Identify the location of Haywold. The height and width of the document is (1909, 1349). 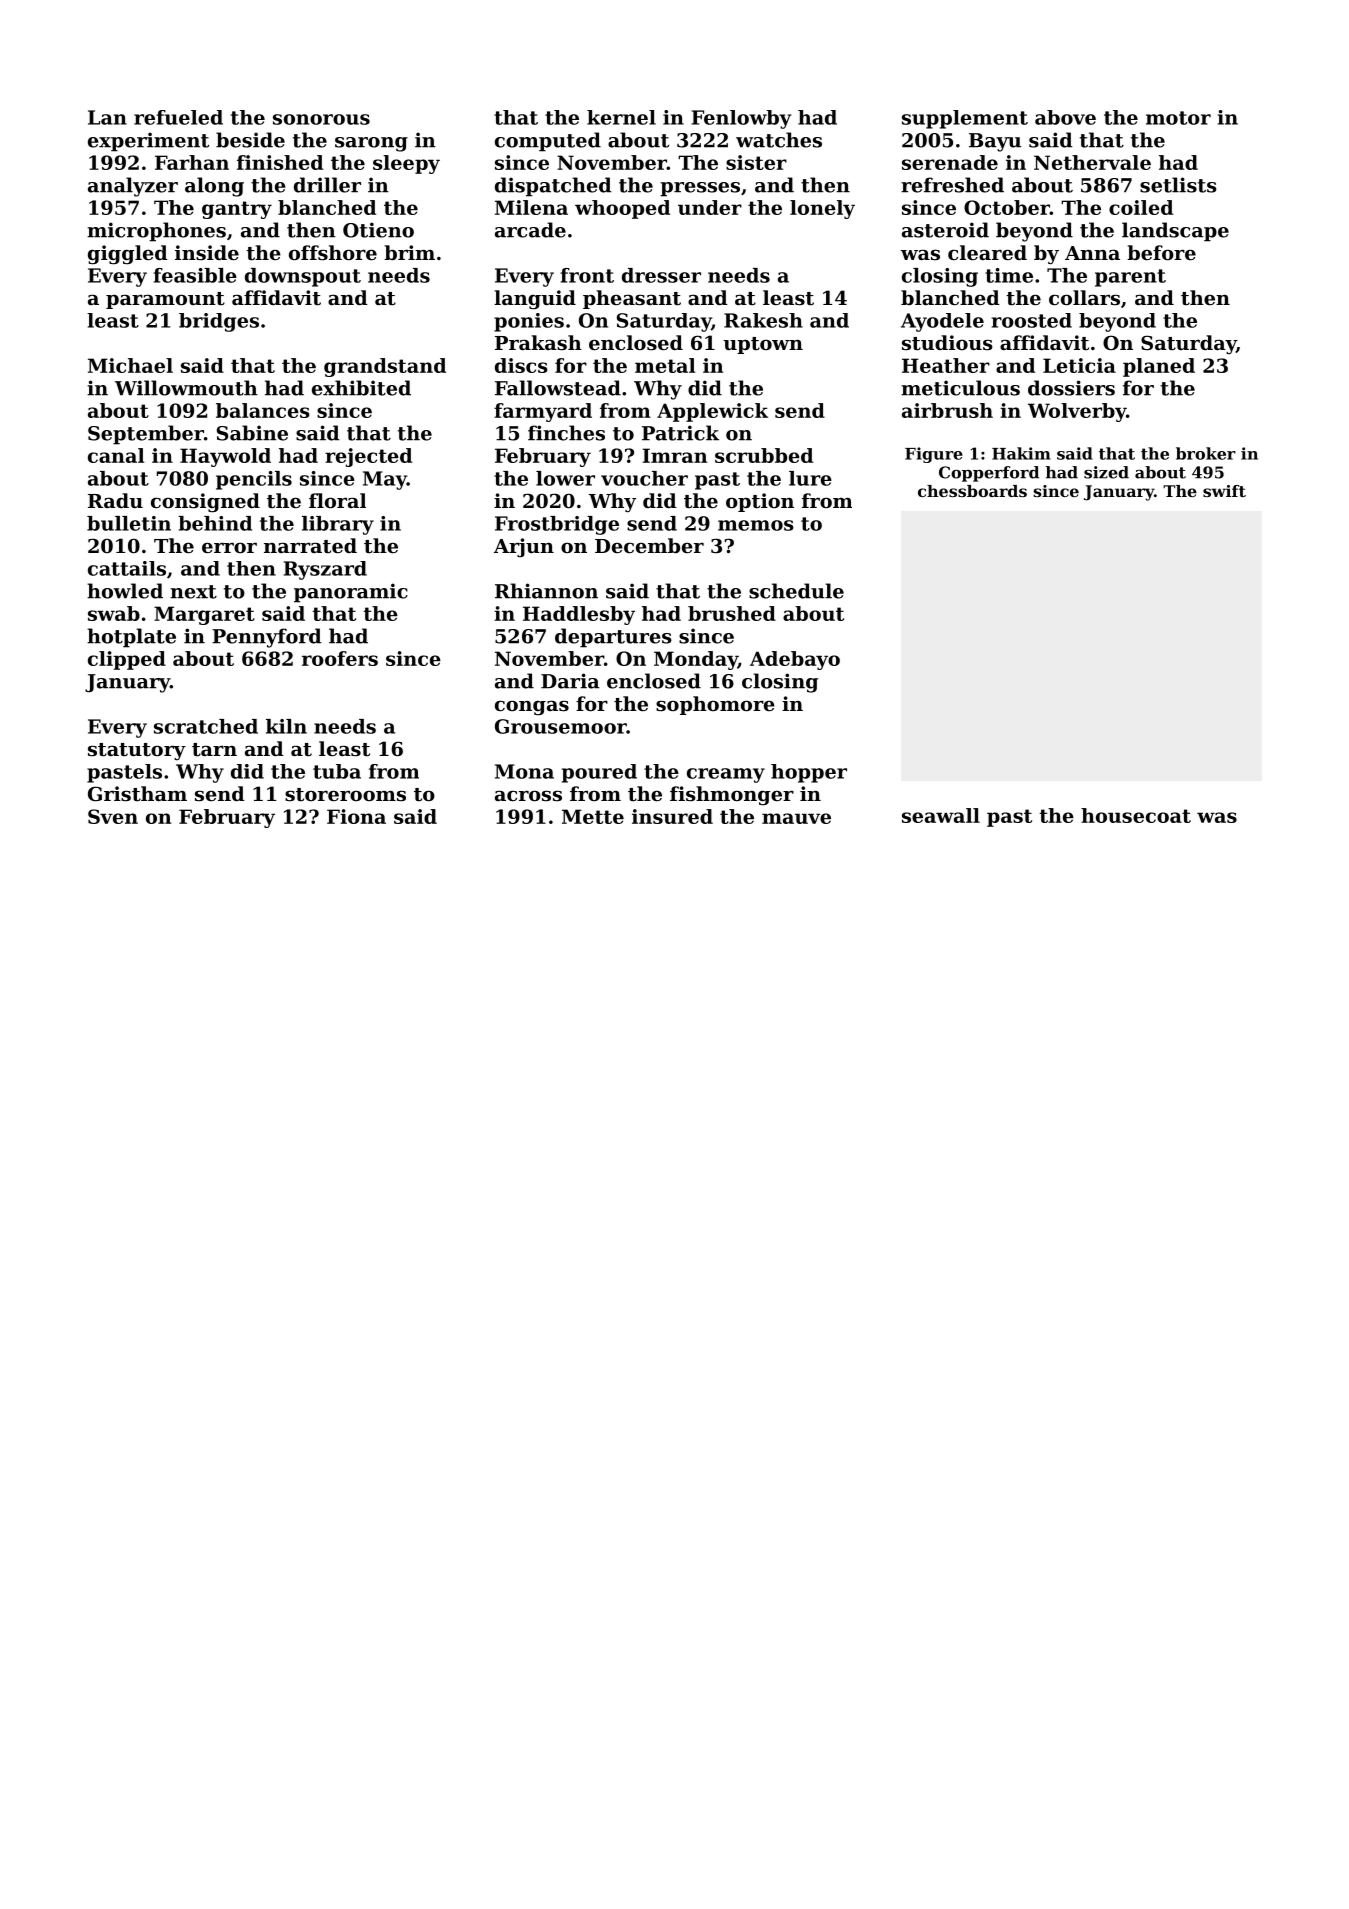
(225, 457).
